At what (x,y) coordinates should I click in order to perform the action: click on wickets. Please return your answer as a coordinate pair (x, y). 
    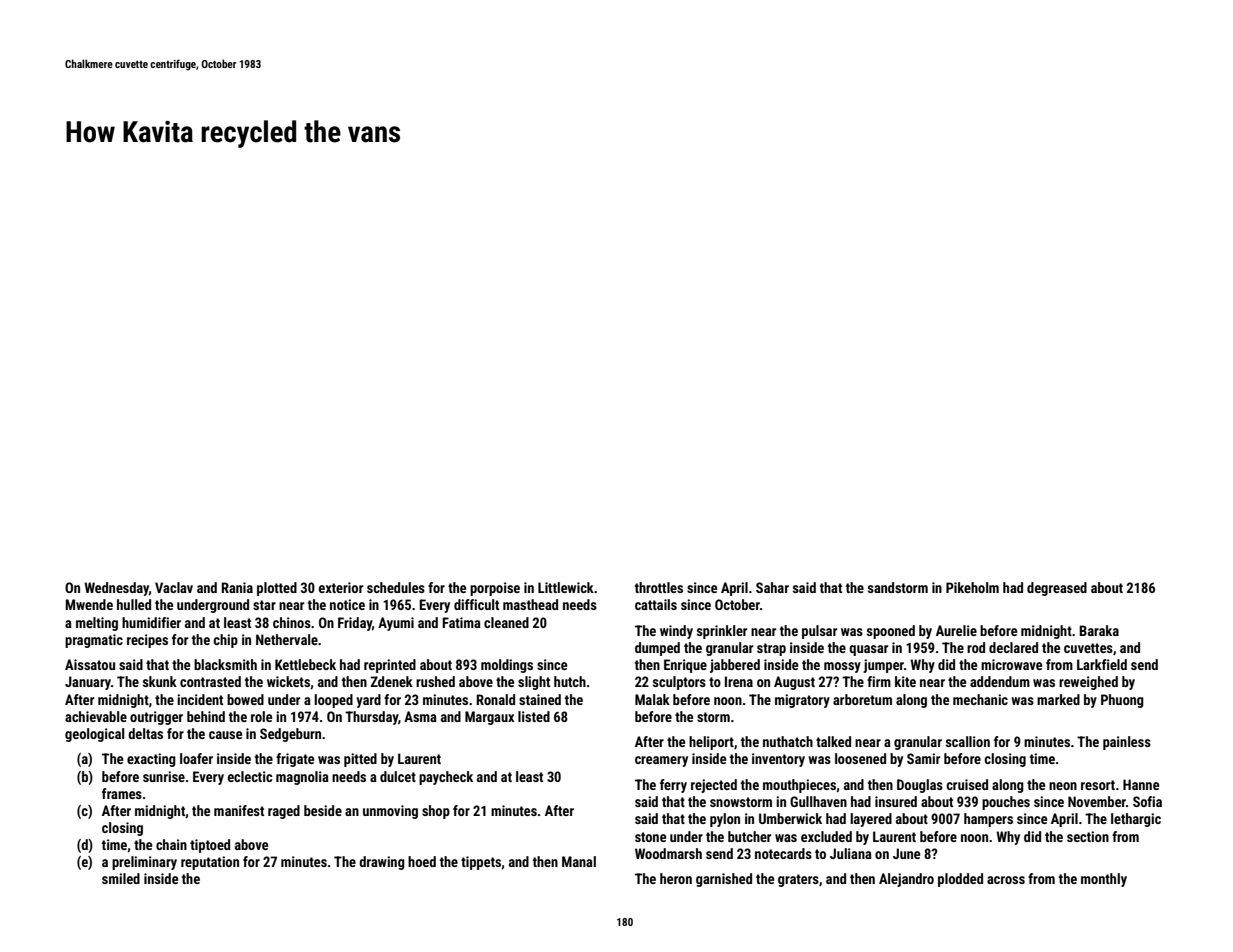
    Looking at the image, I should click on (288, 681).
